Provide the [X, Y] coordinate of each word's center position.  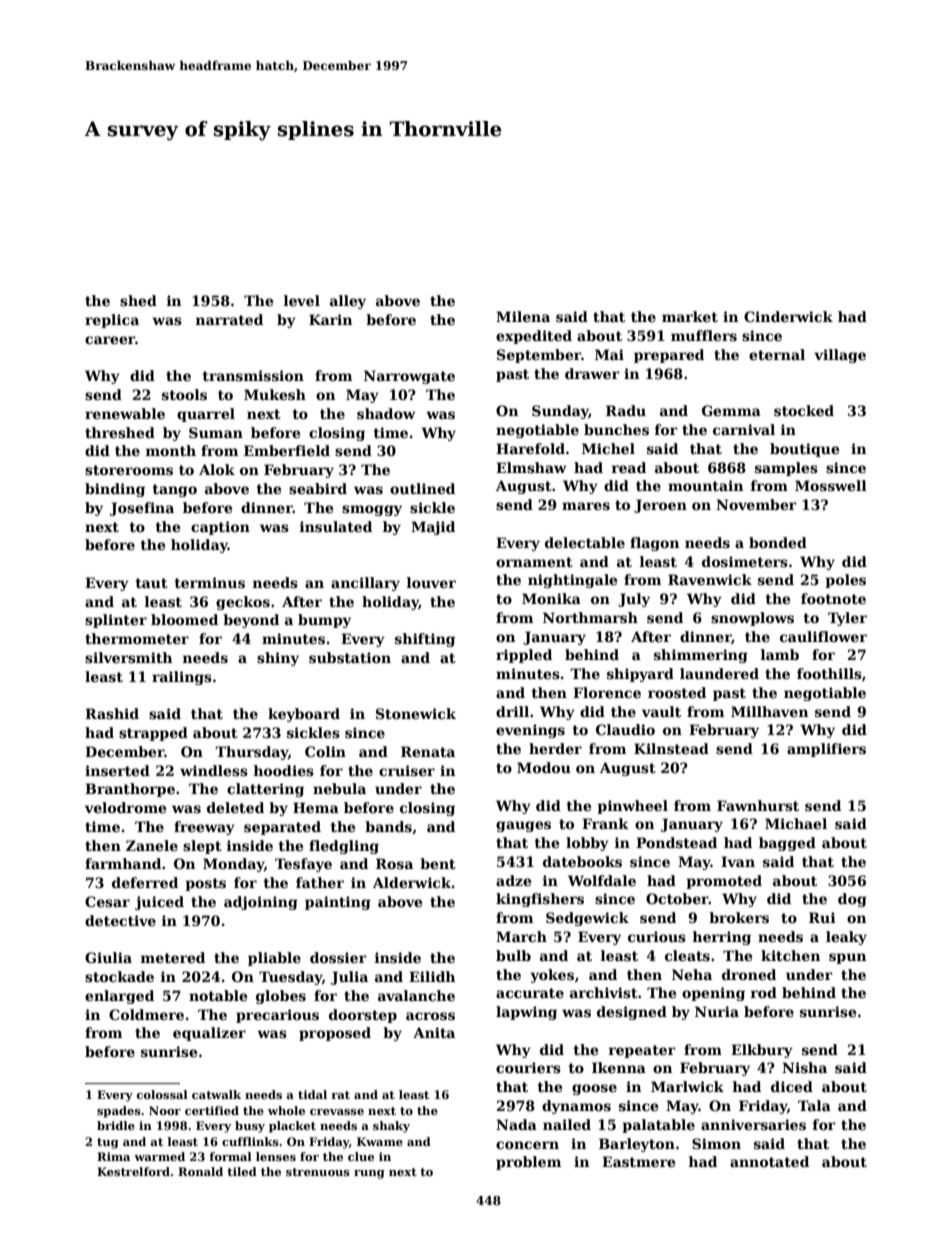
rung [369, 1174]
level [302, 300]
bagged [787, 844]
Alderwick [412, 882]
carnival [744, 429]
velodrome [125, 807]
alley [348, 302]
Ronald [200, 1171]
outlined [422, 488]
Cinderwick [788, 316]
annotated [769, 1161]
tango [174, 490]
